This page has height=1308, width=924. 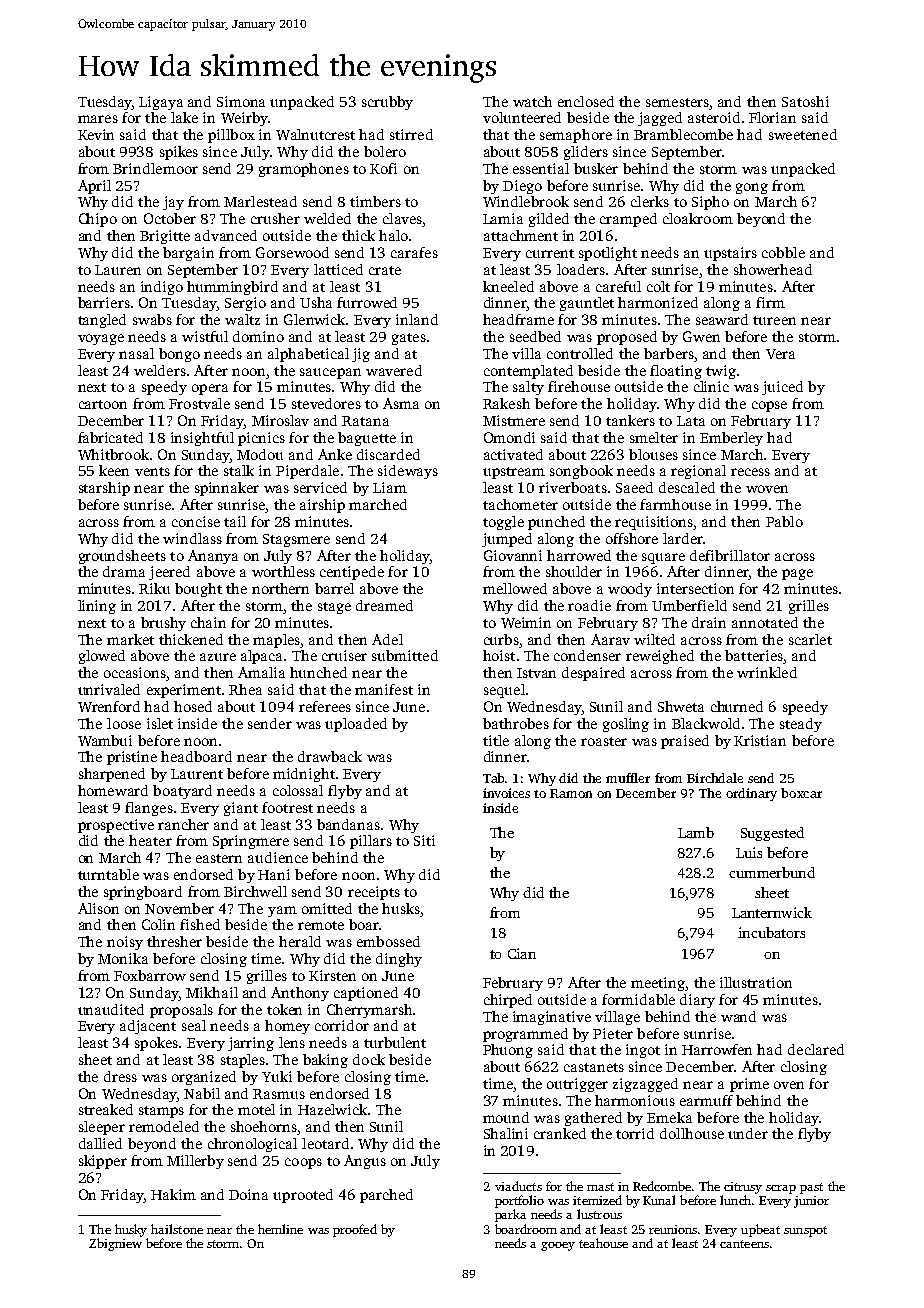 What do you see at coordinates (586, 101) in the page?
I see `enclosed` at bounding box center [586, 101].
